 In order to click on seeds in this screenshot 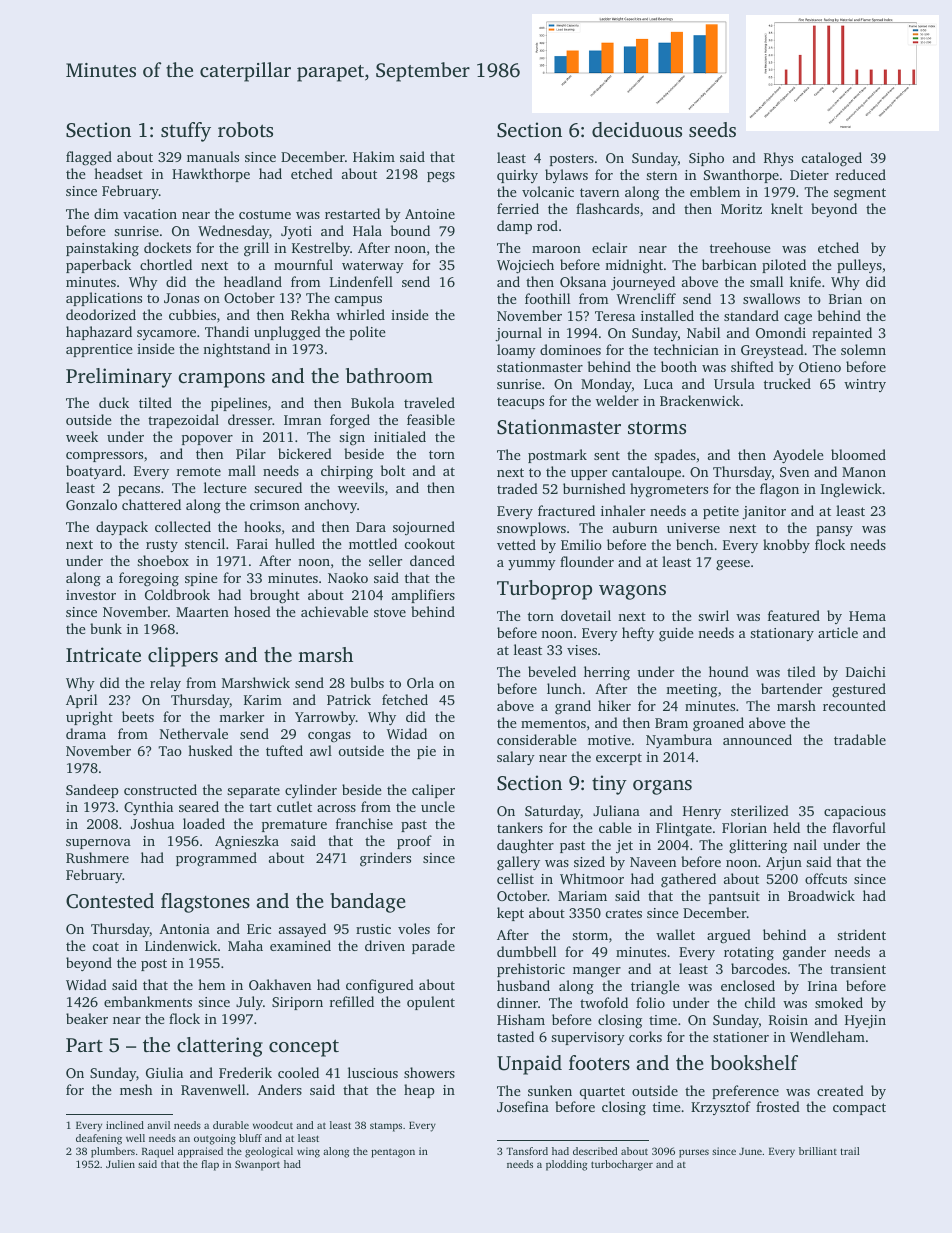, I will do `click(712, 129)`.
